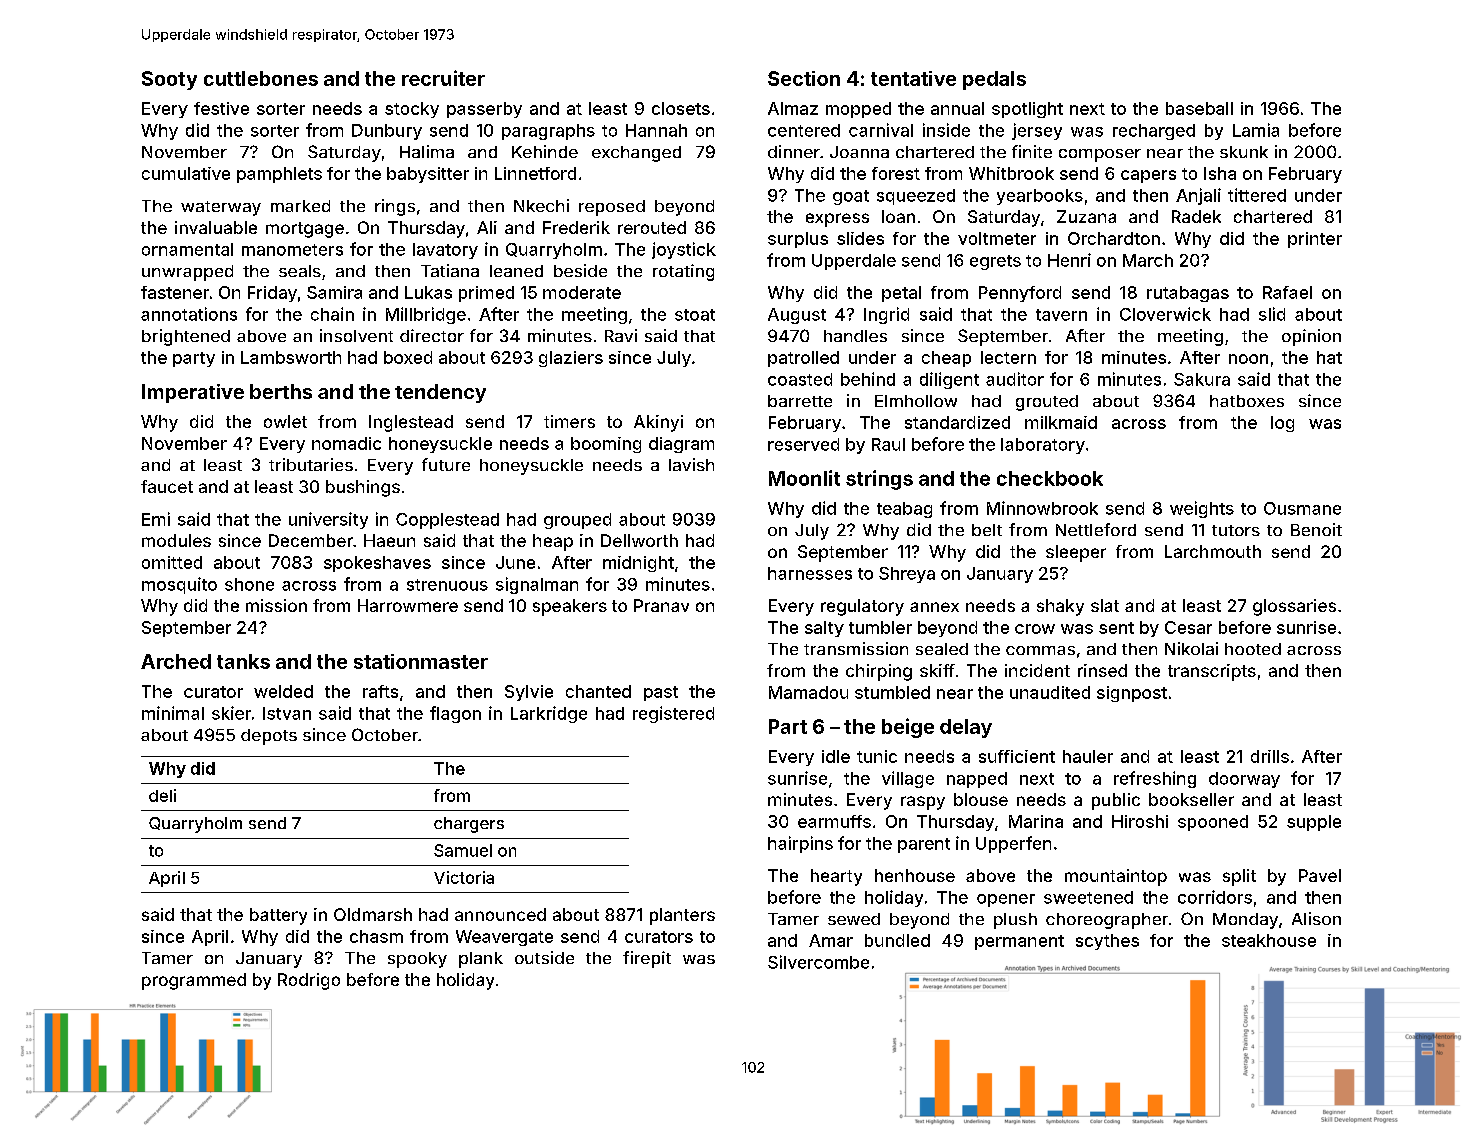 This document has width=1483, height=1146. Describe the element at coordinates (656, 130) in the document. I see `Hannah` at that location.
